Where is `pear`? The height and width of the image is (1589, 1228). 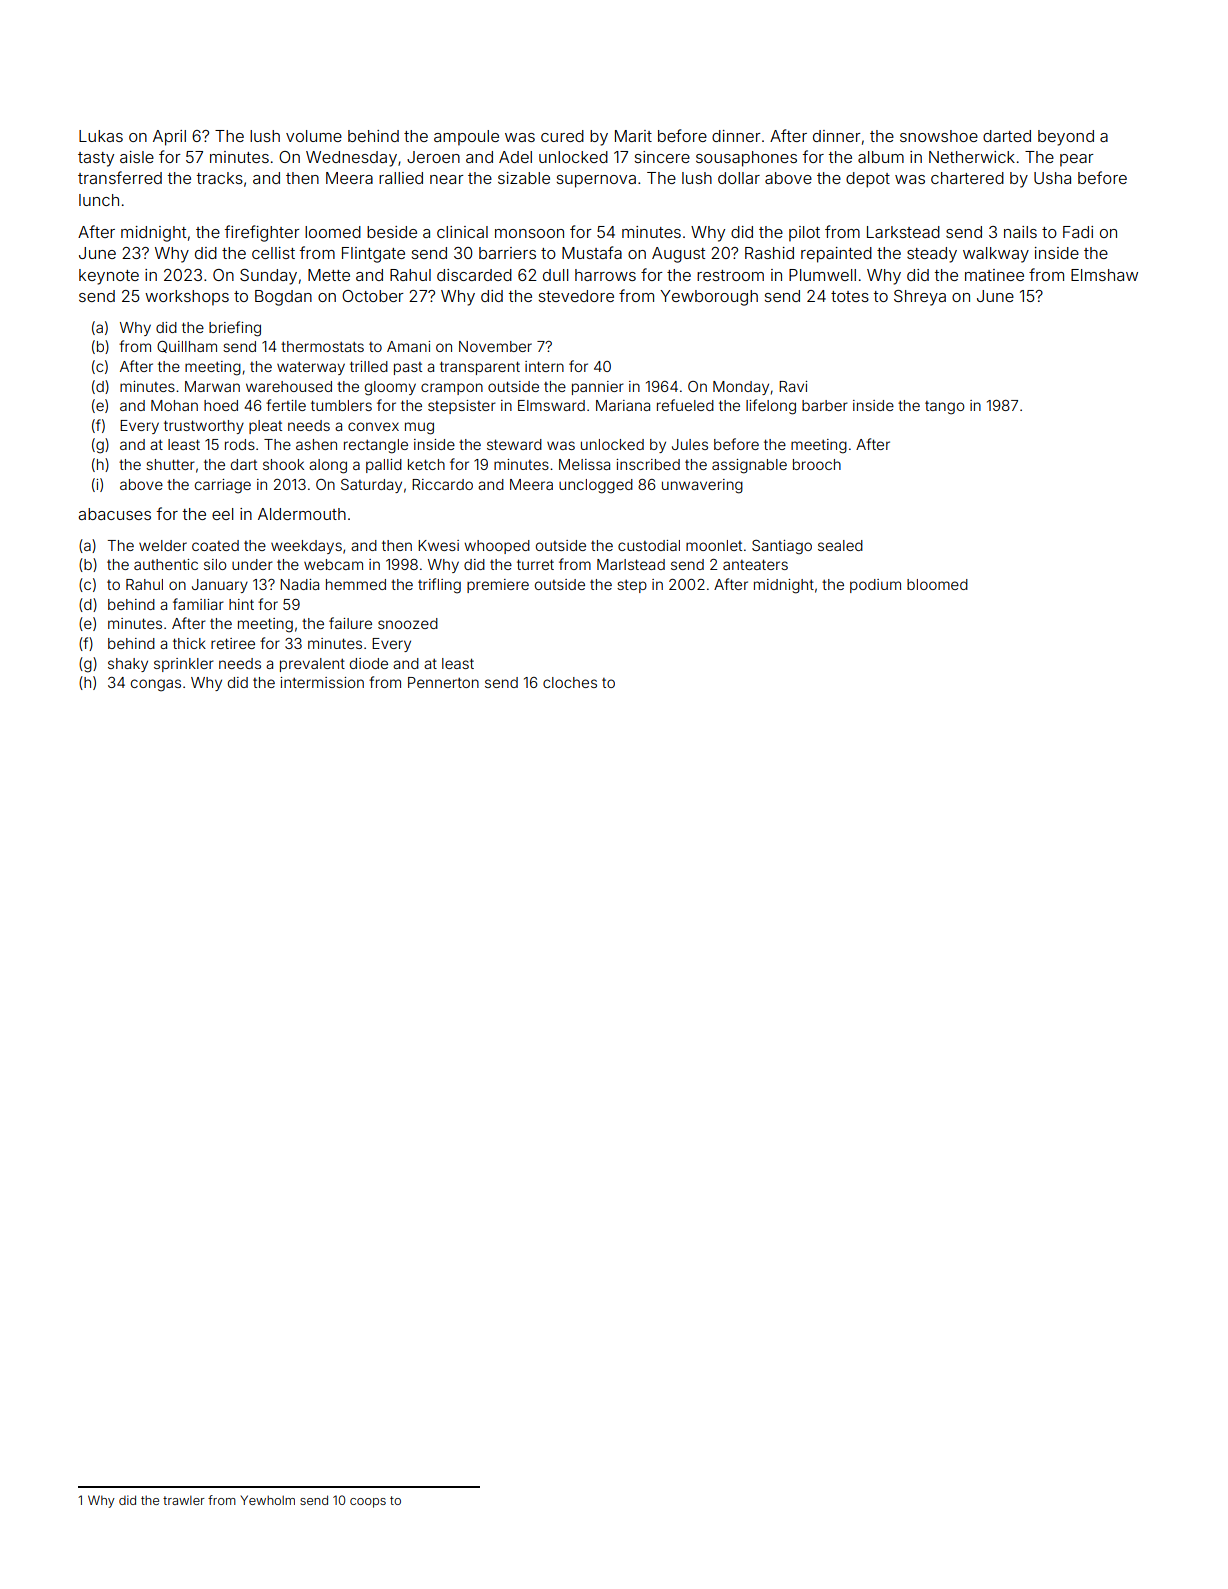
pear is located at coordinates (1077, 160).
